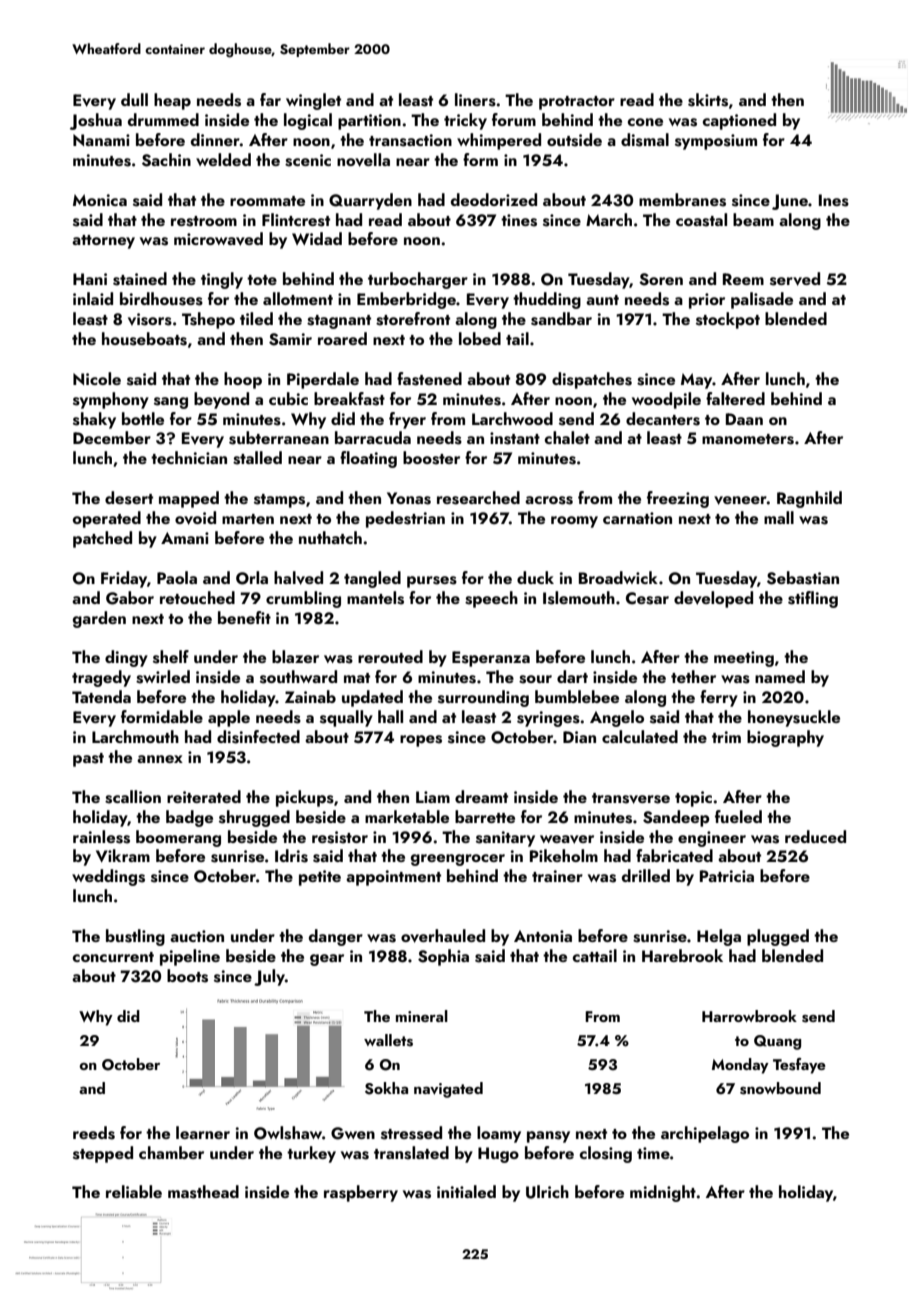  I want to click on turbocharger, so click(418, 280).
